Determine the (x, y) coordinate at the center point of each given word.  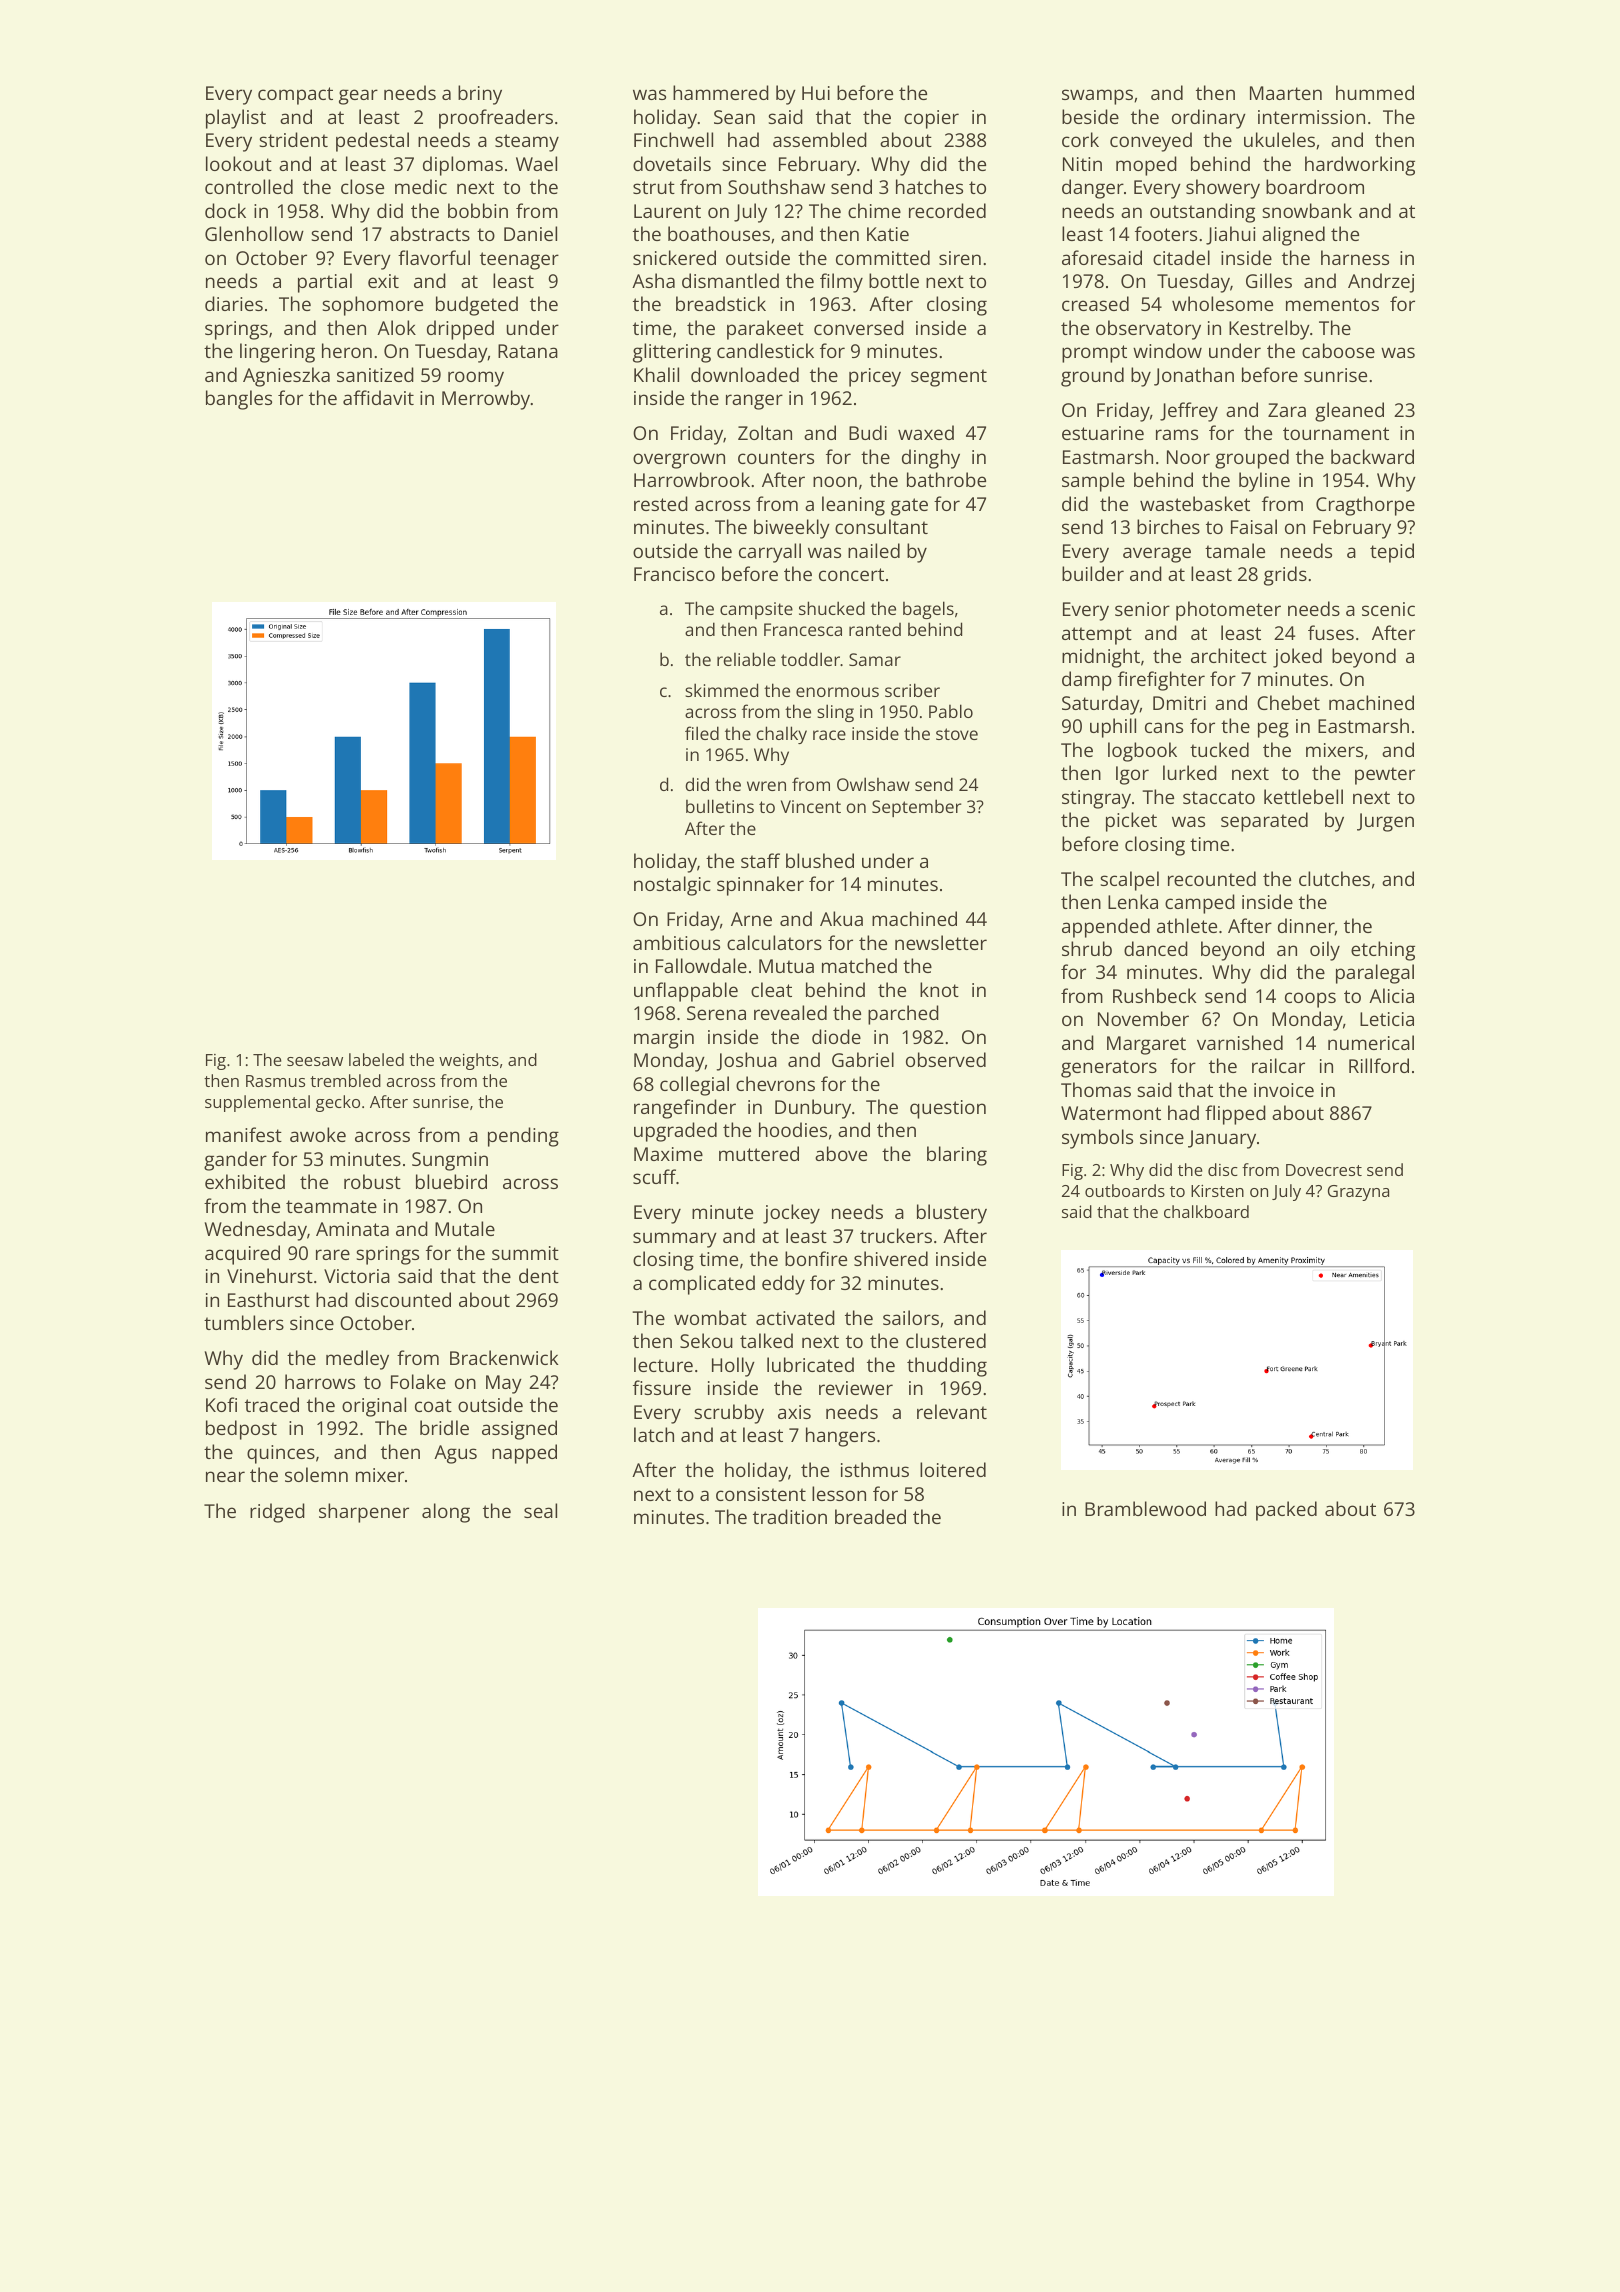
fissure (662, 1387)
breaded (870, 1516)
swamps (1097, 97)
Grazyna (1358, 1193)
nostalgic (672, 886)
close (362, 186)
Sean (734, 117)
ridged (277, 1513)
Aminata (352, 1229)
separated (1264, 822)
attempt (1097, 636)
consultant (881, 526)
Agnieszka (286, 377)
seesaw (315, 1061)
